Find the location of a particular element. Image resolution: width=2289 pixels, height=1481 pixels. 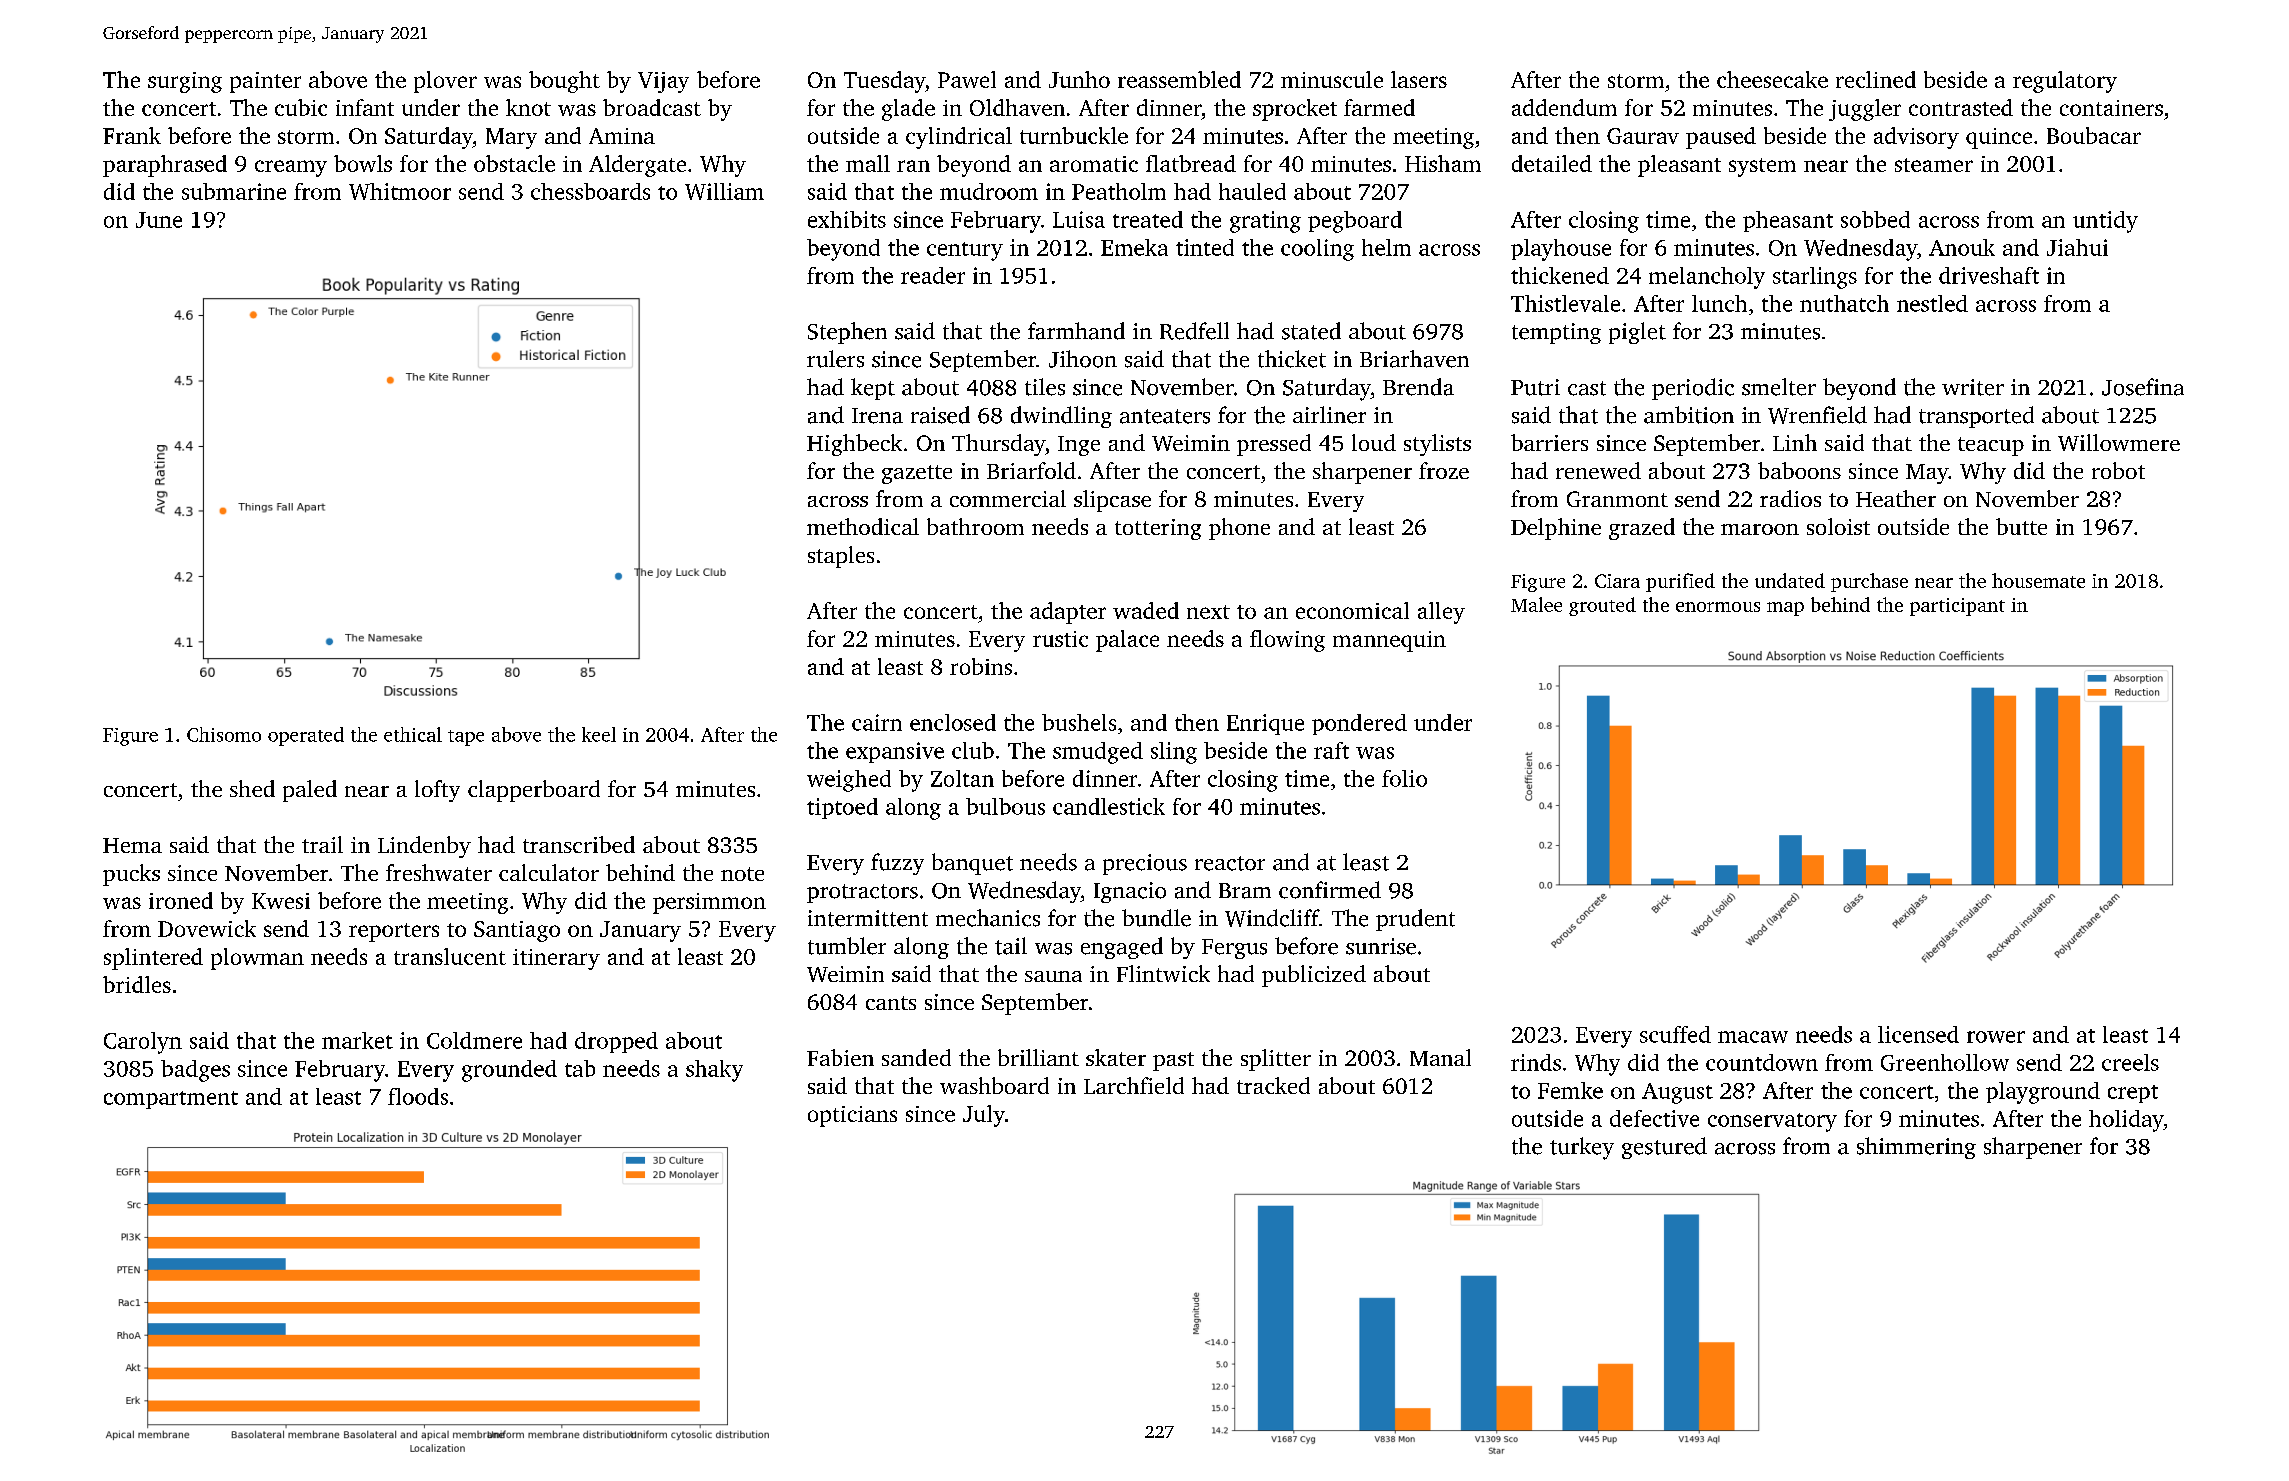

rulers is located at coordinates (835, 359).
